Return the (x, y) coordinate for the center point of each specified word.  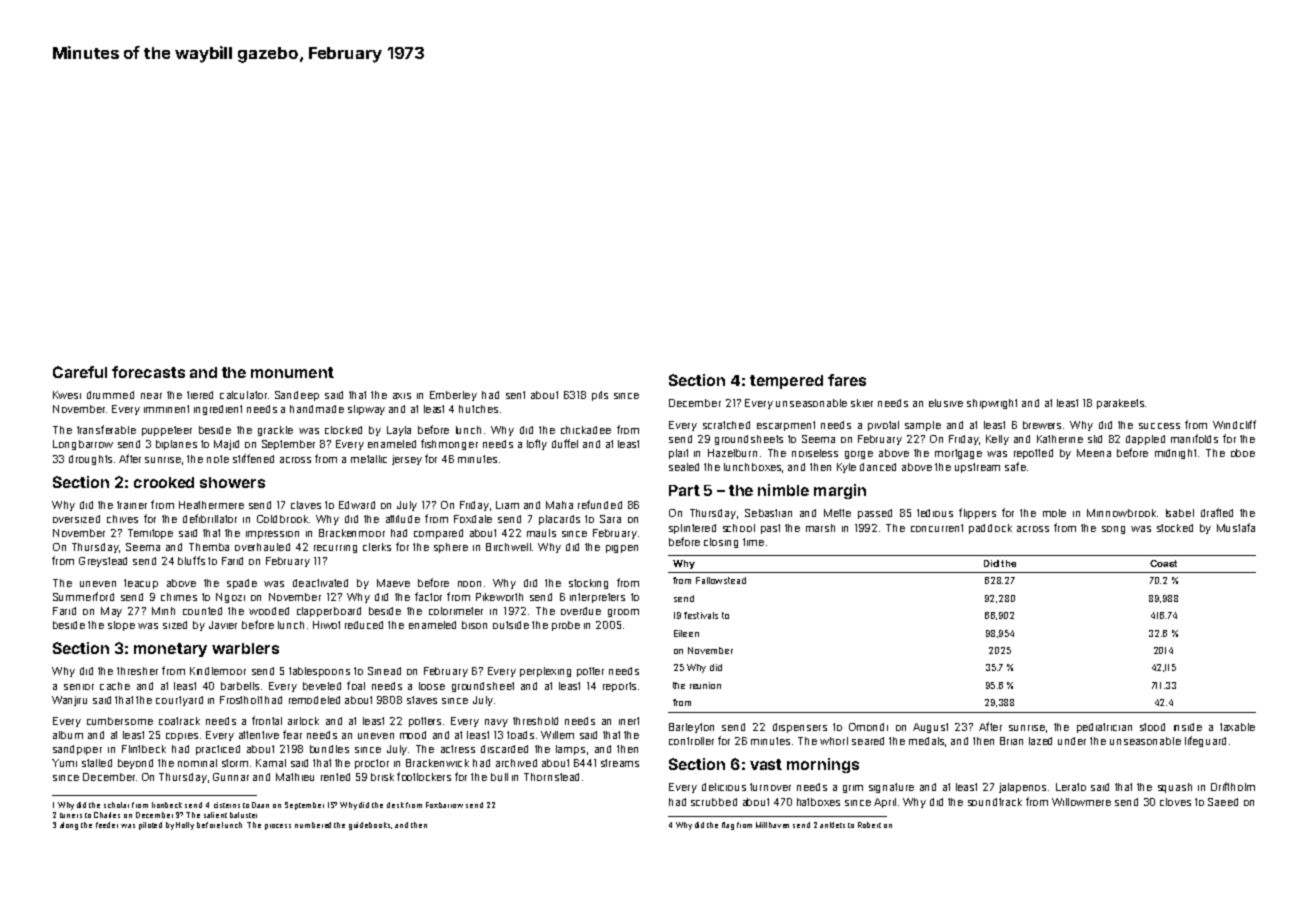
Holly (185, 826)
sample (923, 426)
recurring (335, 549)
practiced (218, 750)
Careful (80, 372)
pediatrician (1104, 728)
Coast (1163, 563)
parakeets (1120, 404)
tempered (786, 382)
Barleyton (691, 728)
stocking (588, 584)
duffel (565, 443)
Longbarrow (83, 445)
